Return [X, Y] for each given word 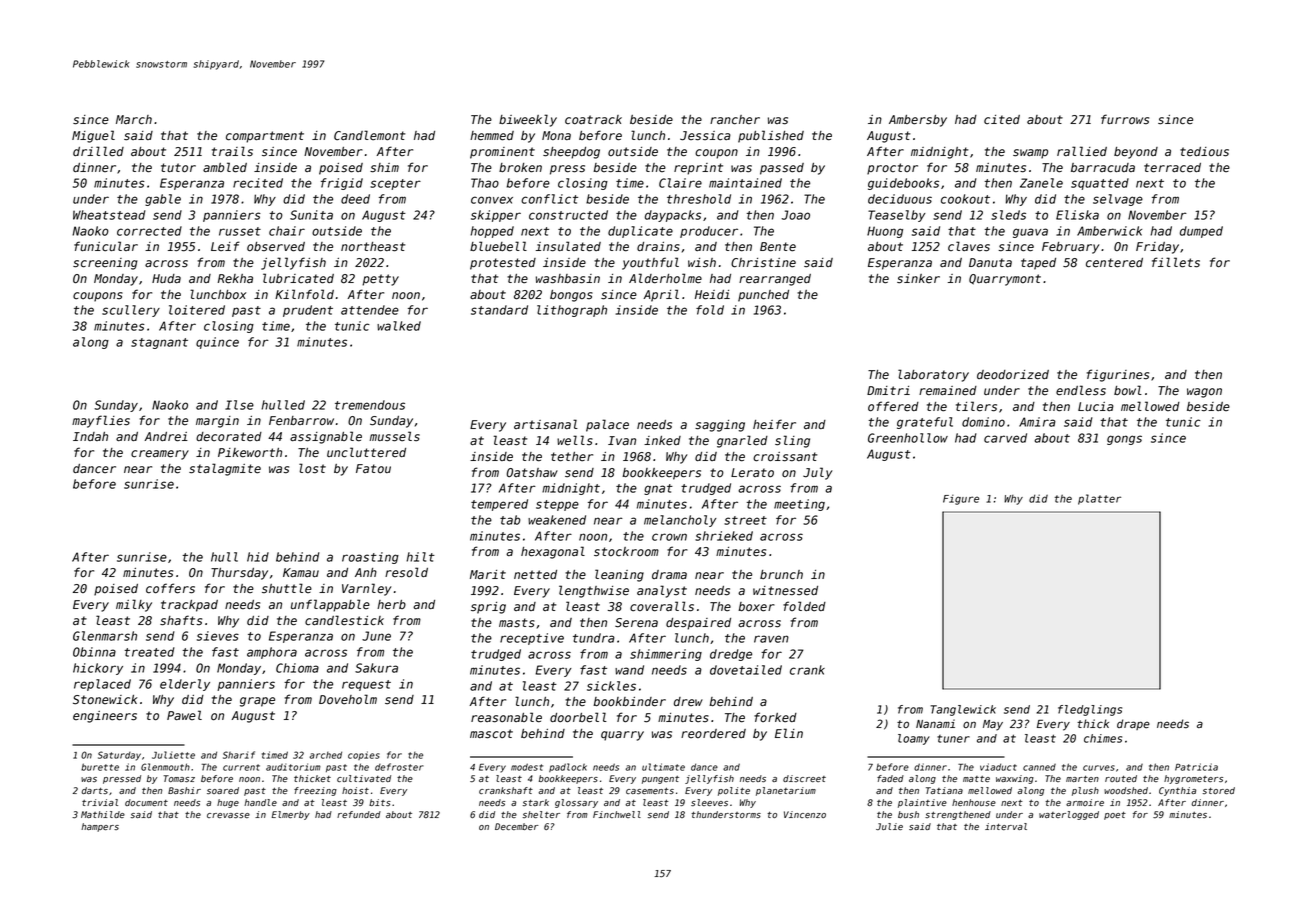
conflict [549, 199]
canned [1039, 767]
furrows [1125, 119]
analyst [662, 591]
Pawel [184, 715]
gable [163, 200]
